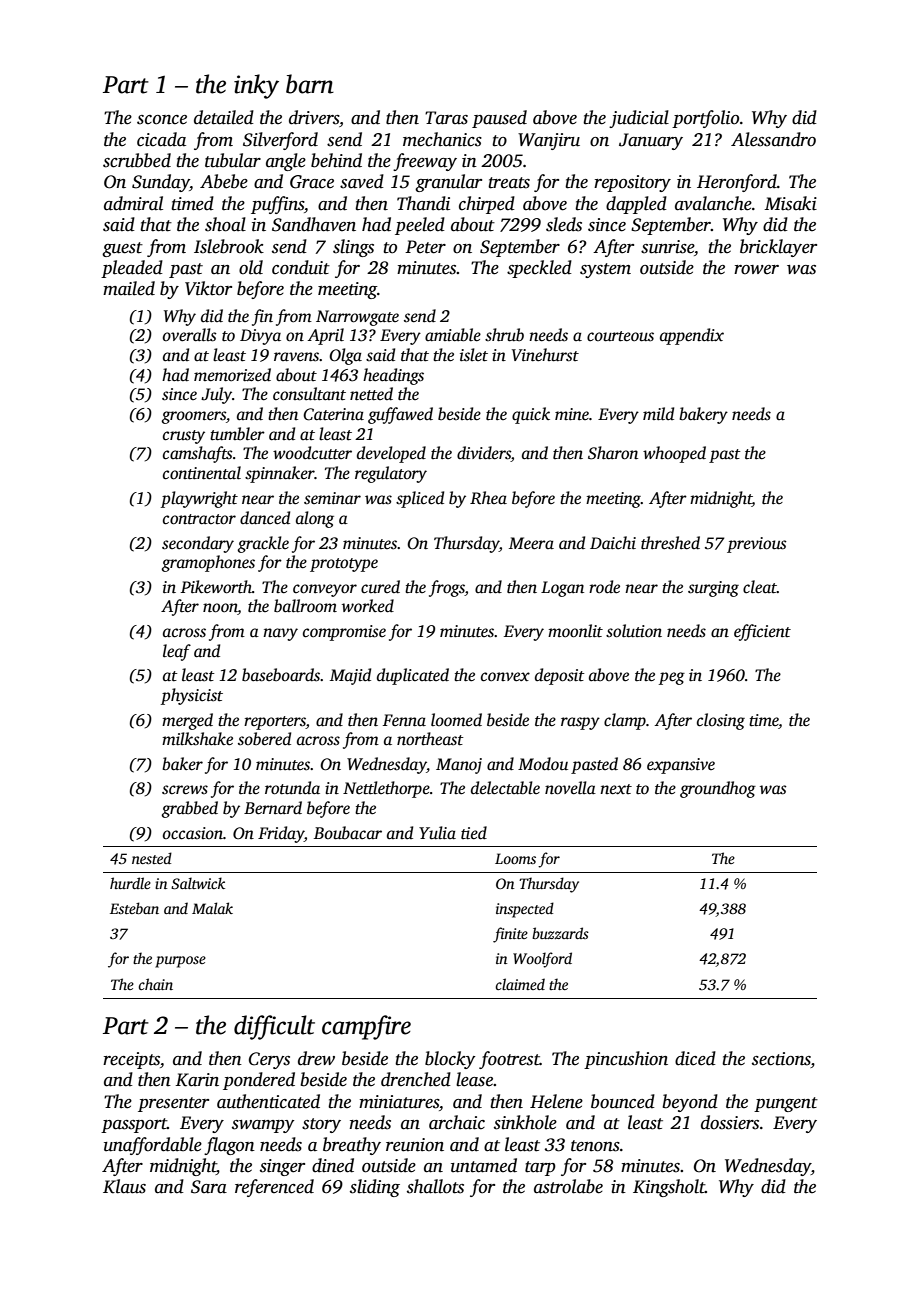 The width and height of the screenshot is (920, 1306). Describe the element at coordinates (705, 119) in the screenshot. I see `portfolio` at that location.
